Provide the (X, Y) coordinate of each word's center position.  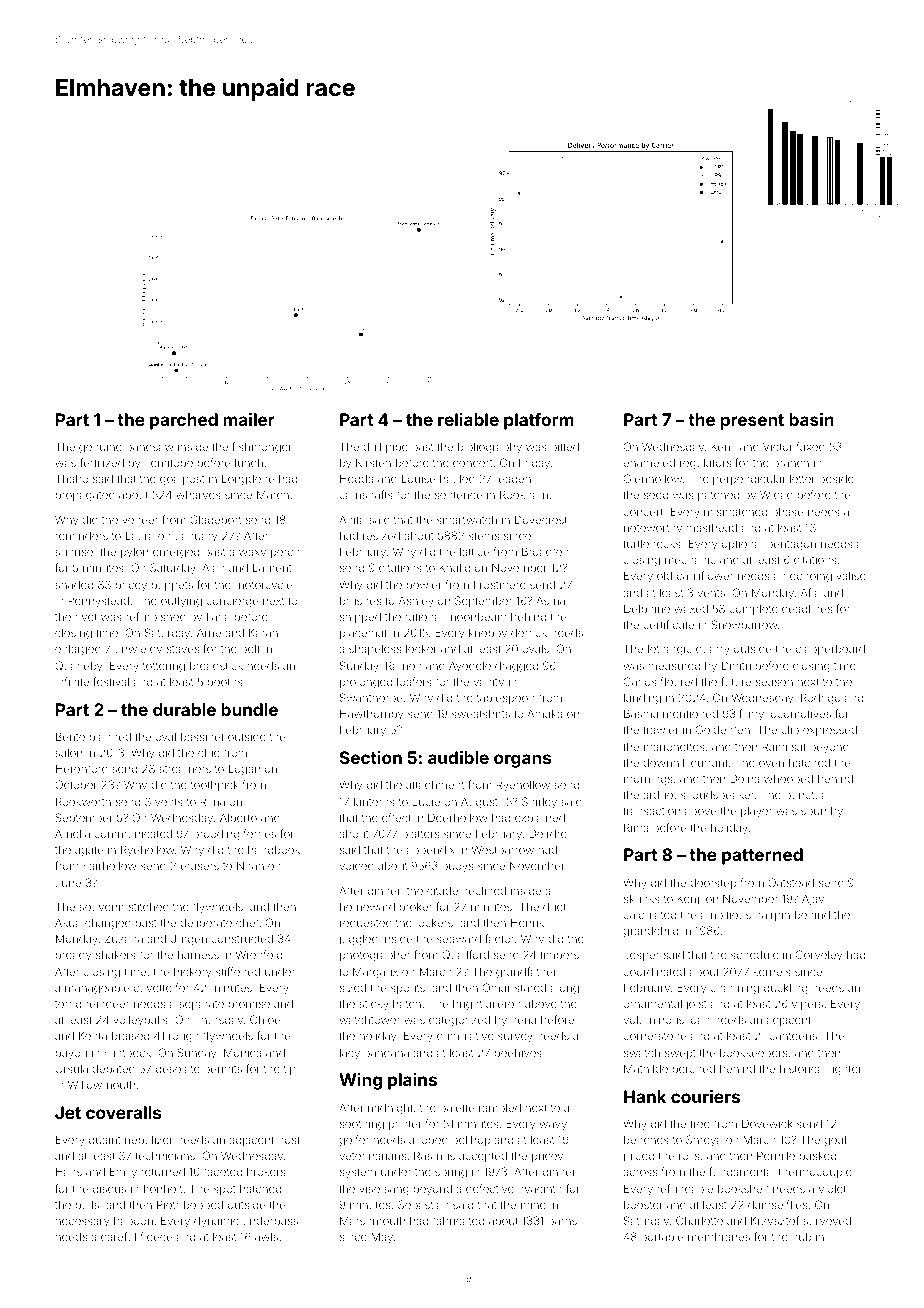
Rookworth (83, 801)
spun (813, 812)
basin (811, 419)
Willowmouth (101, 1084)
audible (458, 757)
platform (539, 421)
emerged (176, 553)
